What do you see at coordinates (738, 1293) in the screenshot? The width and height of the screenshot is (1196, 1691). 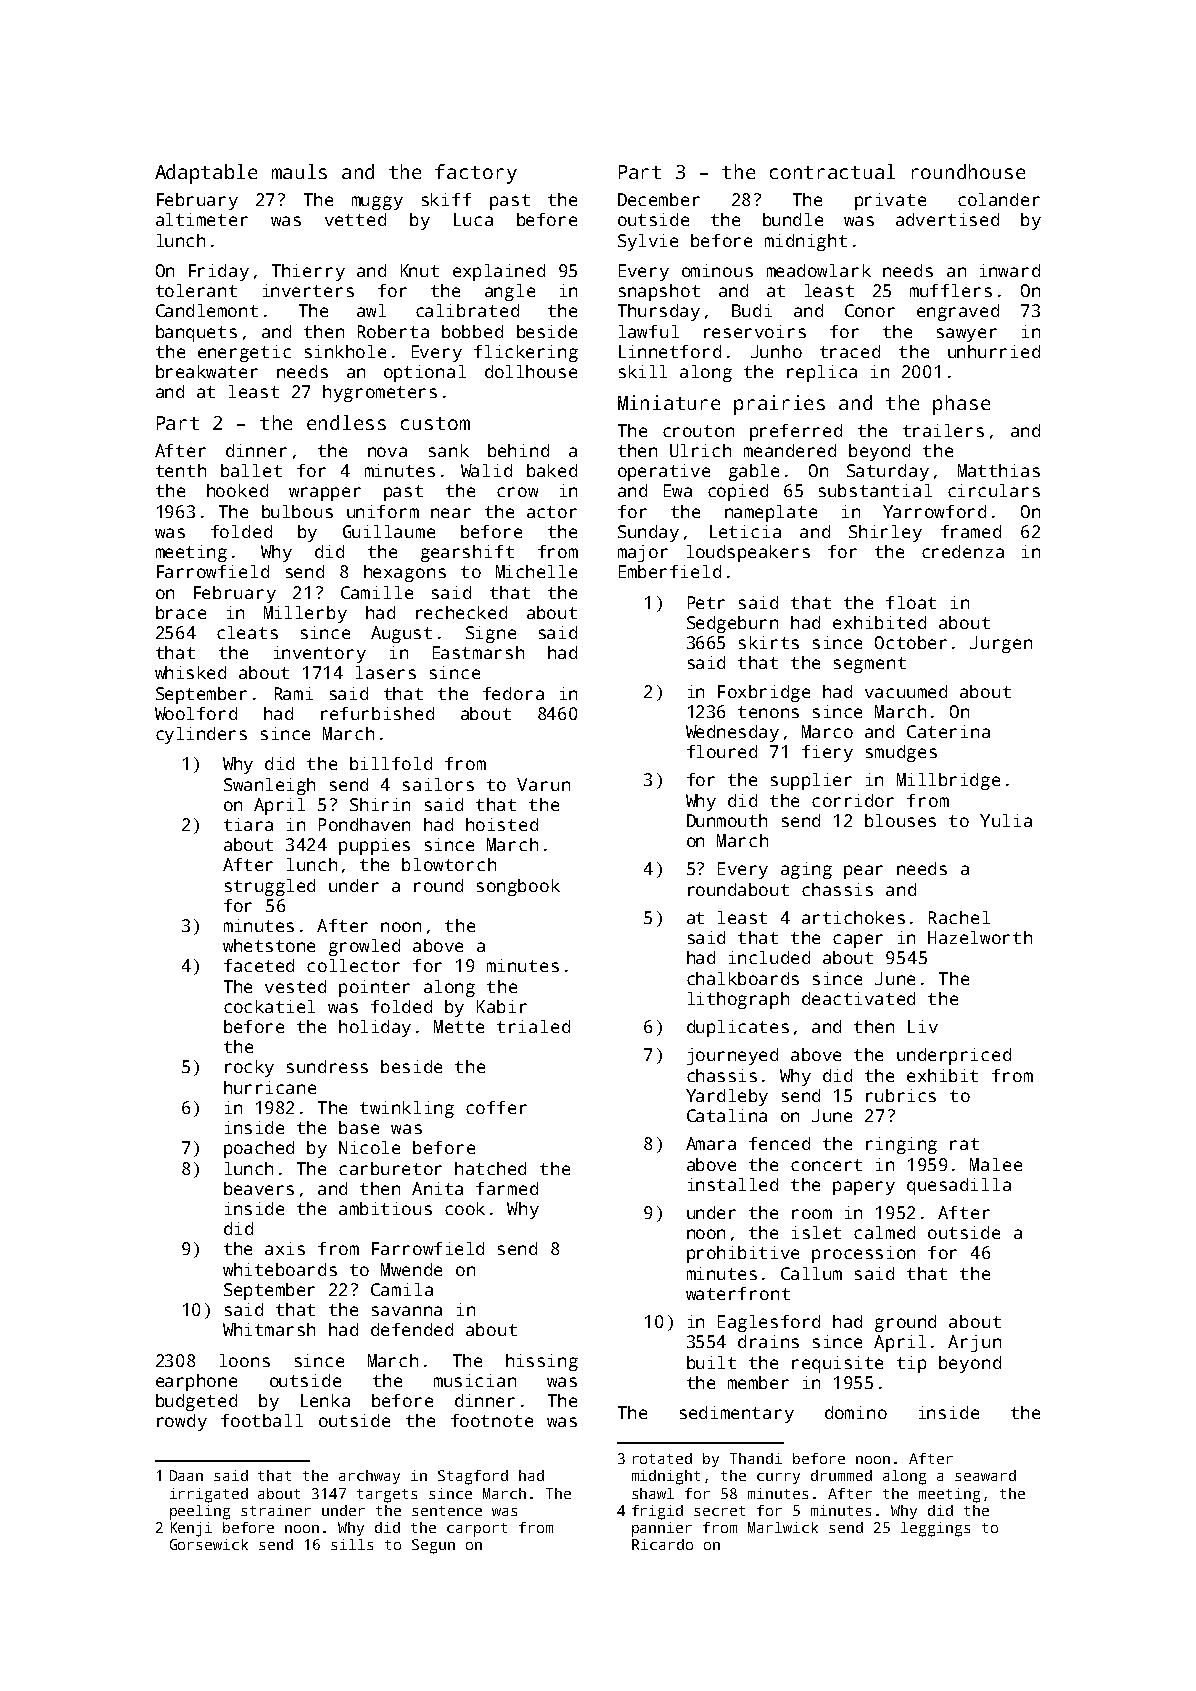 I see `waterfront` at bounding box center [738, 1293].
